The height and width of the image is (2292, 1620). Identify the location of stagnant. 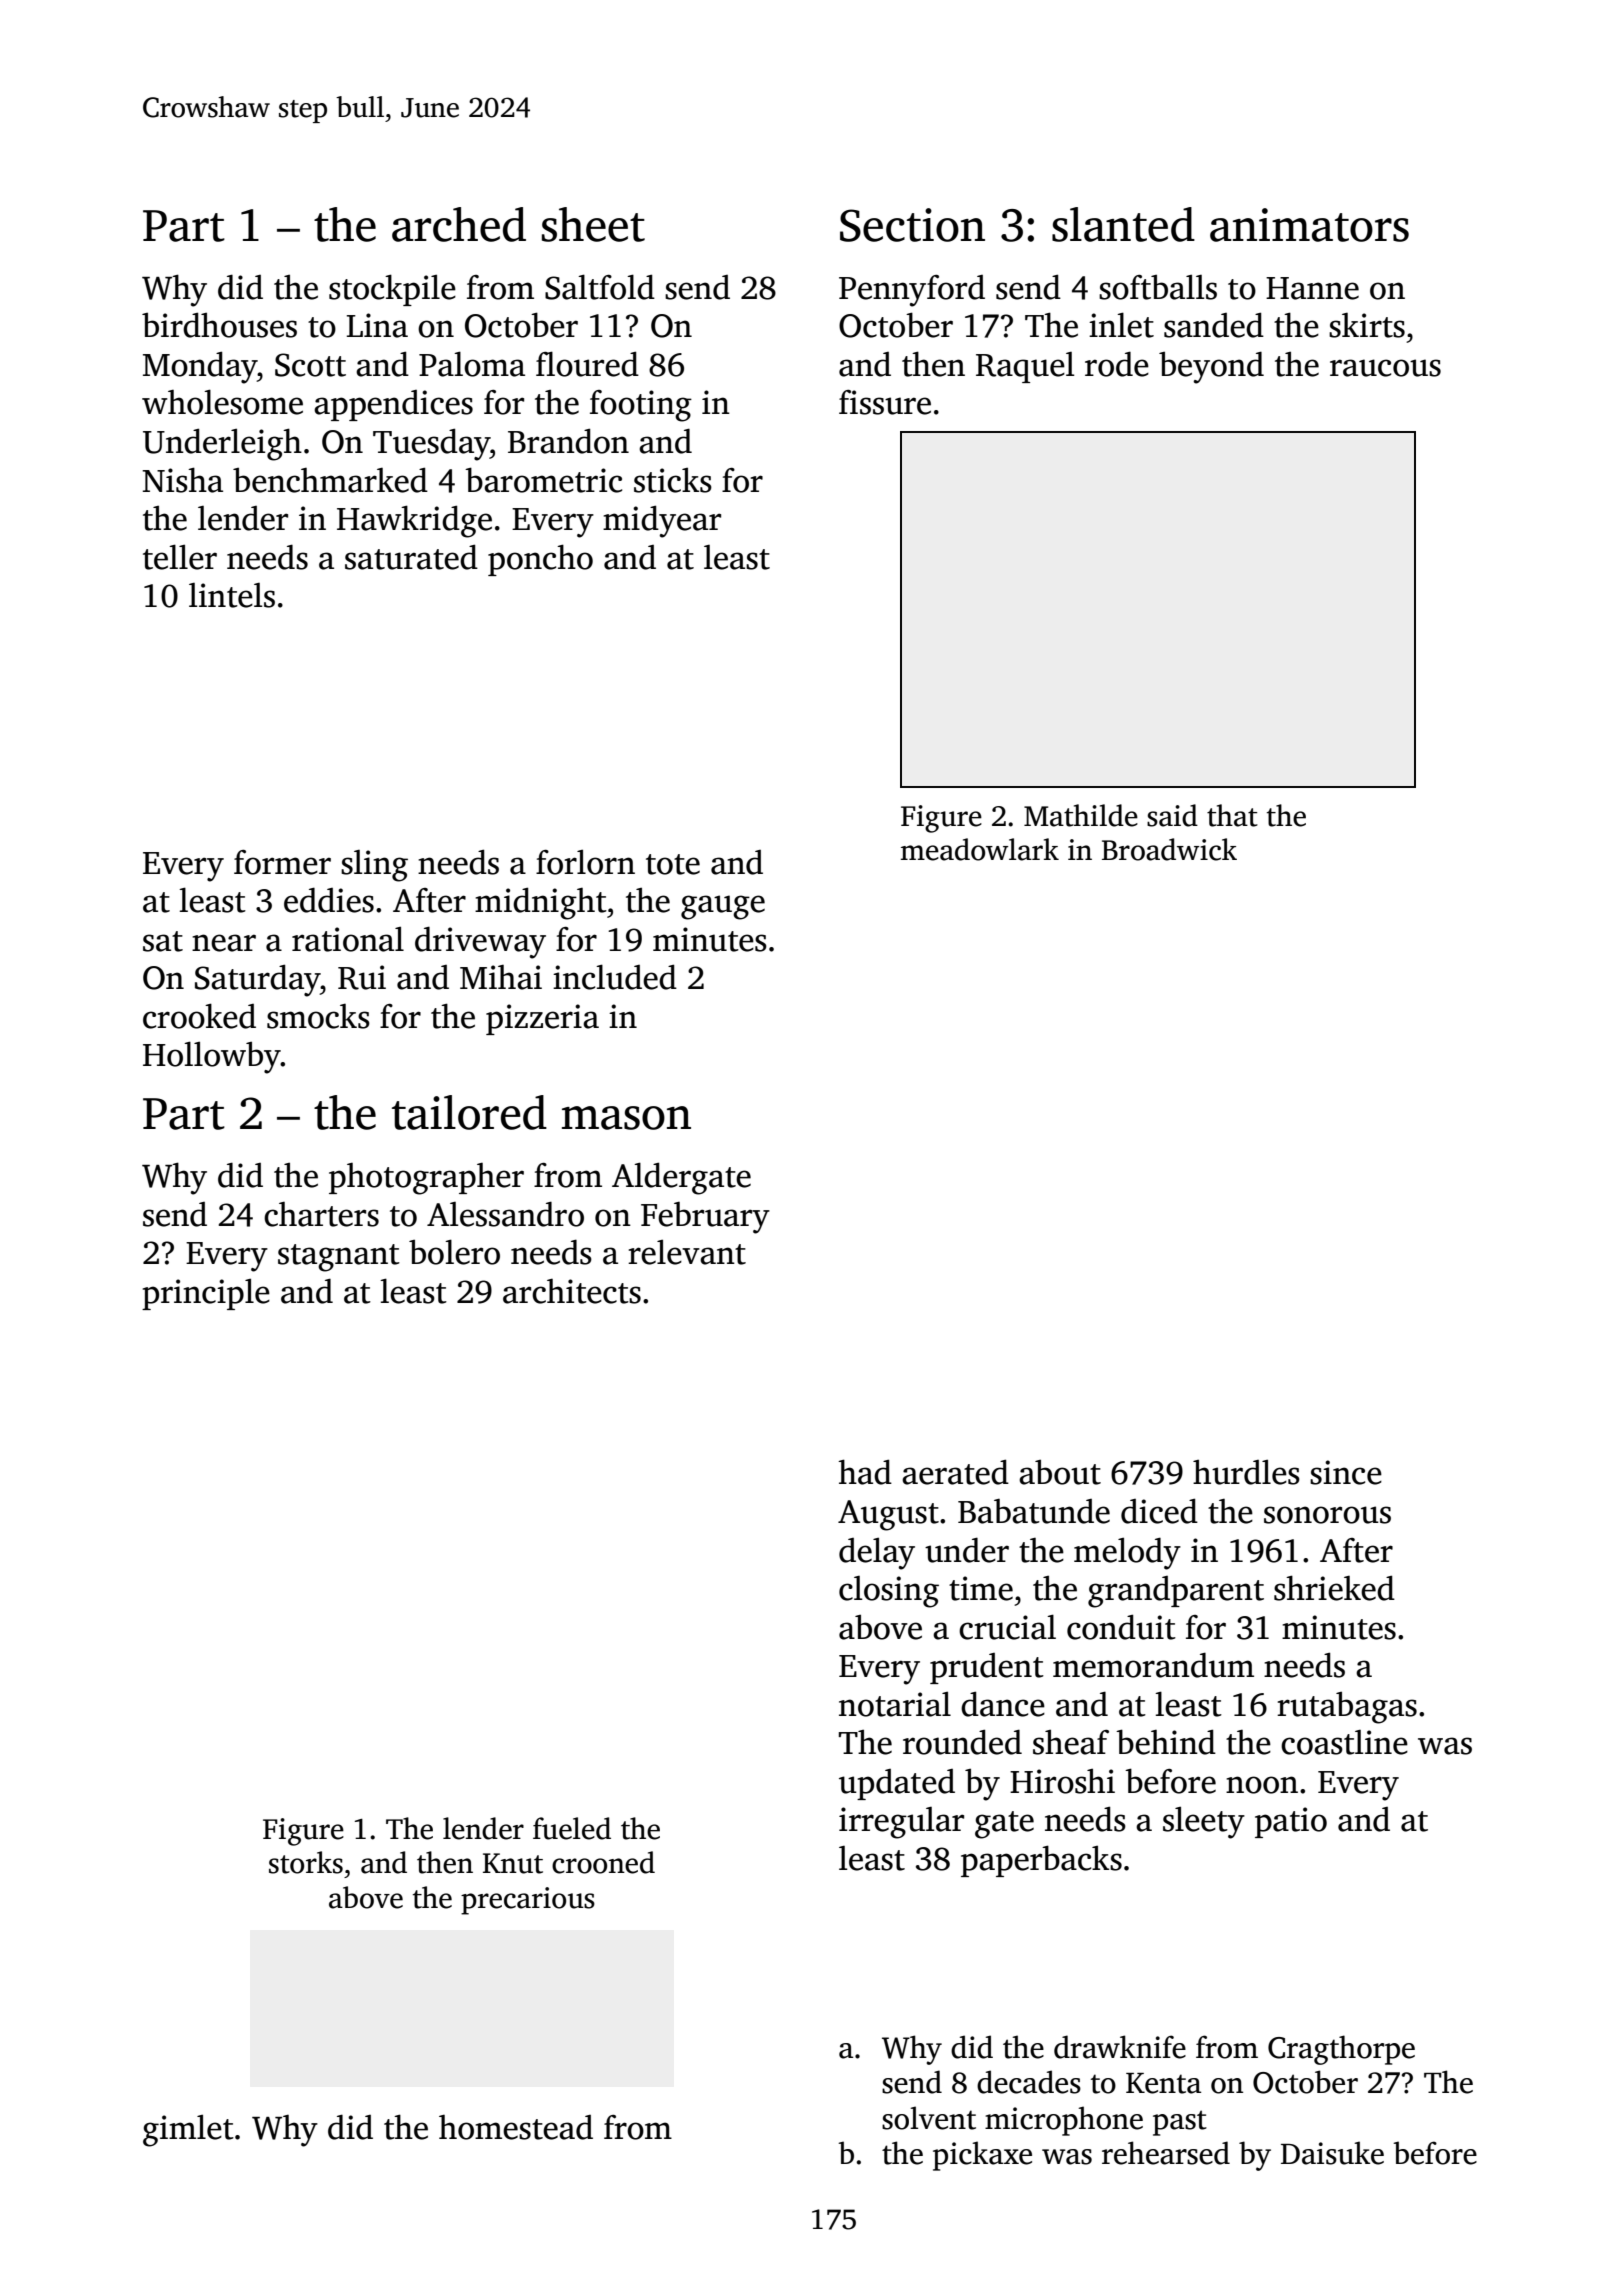
(339, 1258).
